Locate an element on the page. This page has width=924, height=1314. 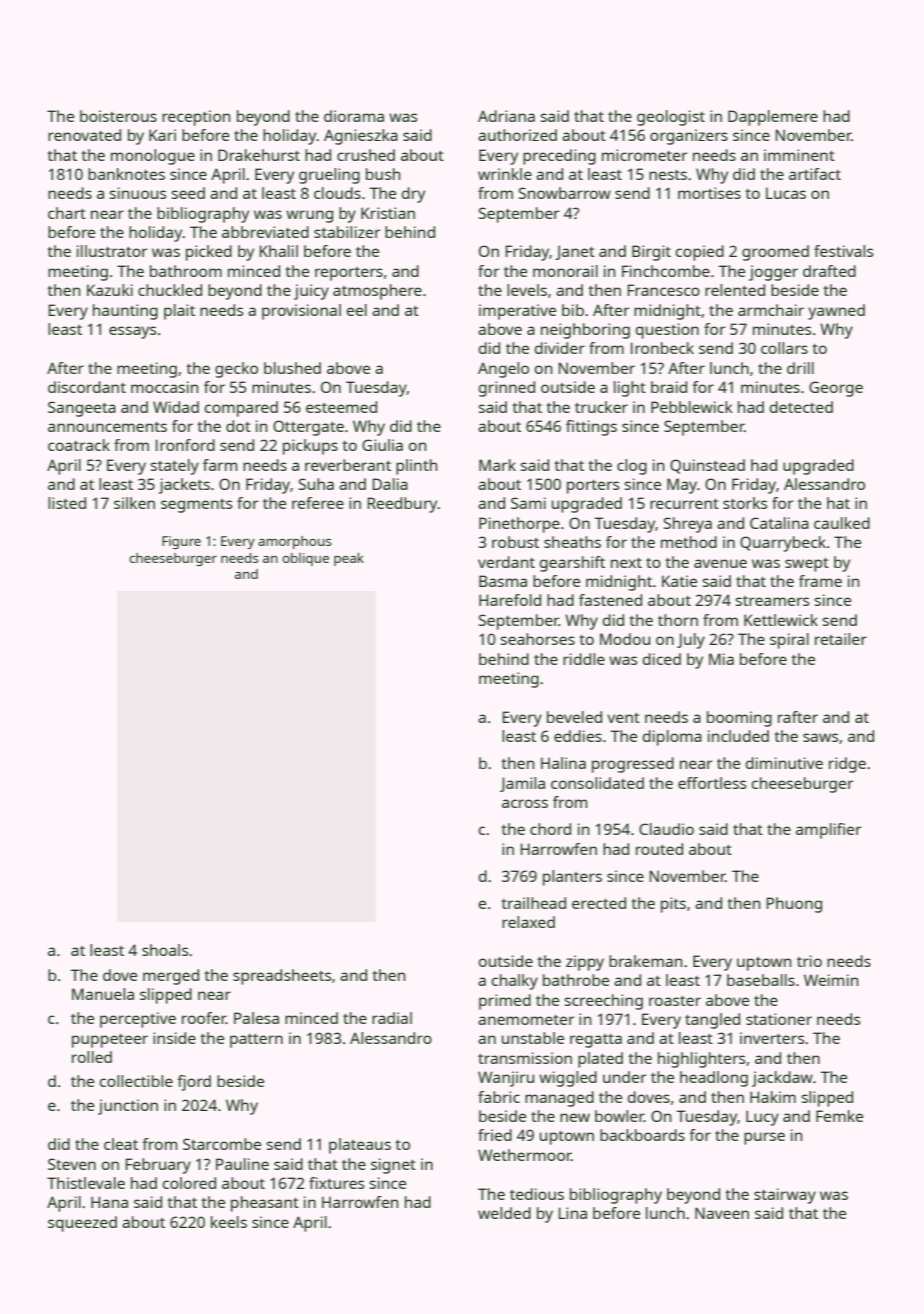
welded is located at coordinates (504, 1213).
